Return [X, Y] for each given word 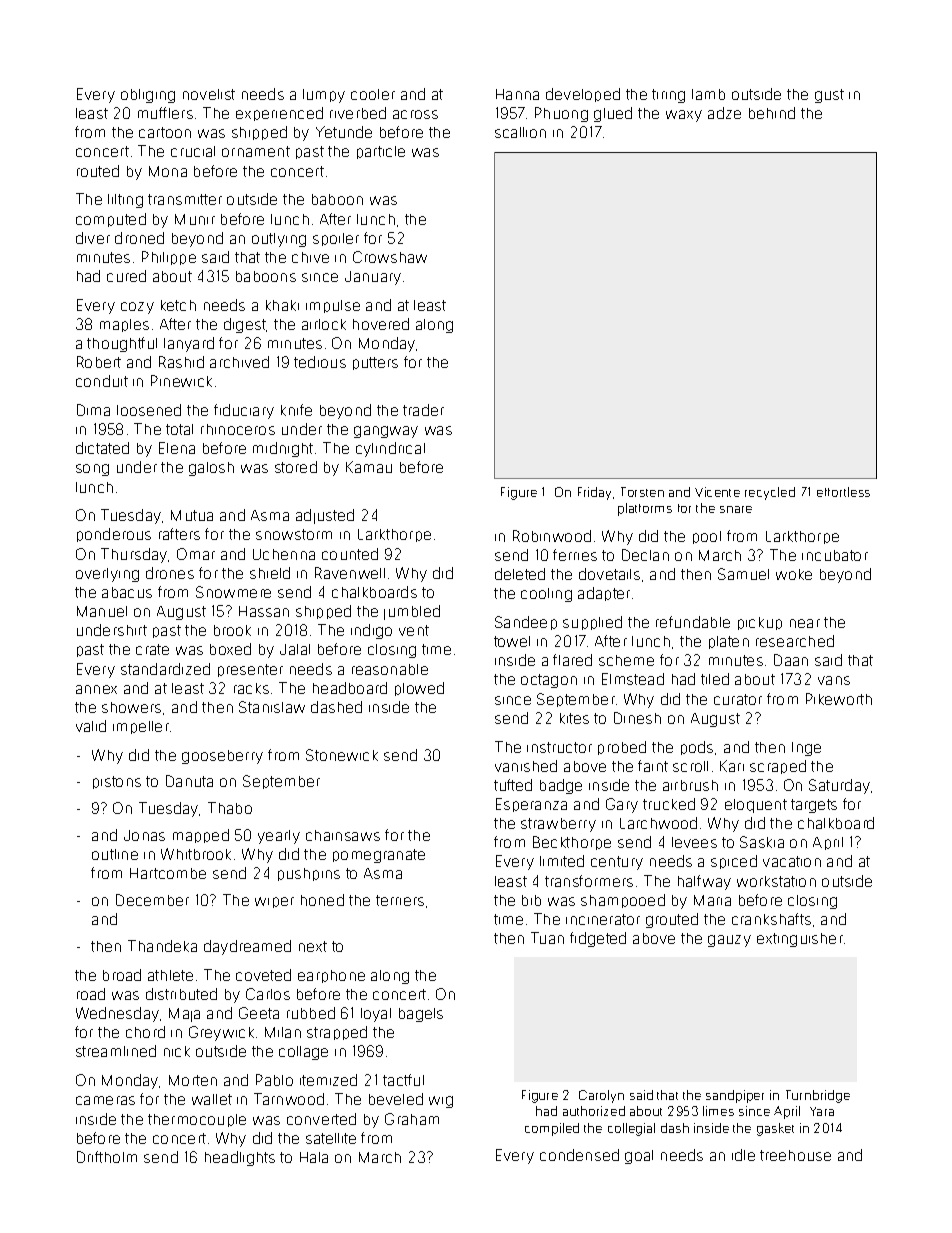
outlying [279, 240]
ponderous [114, 535]
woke [794, 574]
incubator [835, 555]
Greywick [221, 1033]
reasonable [390, 669]
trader [423, 410]
